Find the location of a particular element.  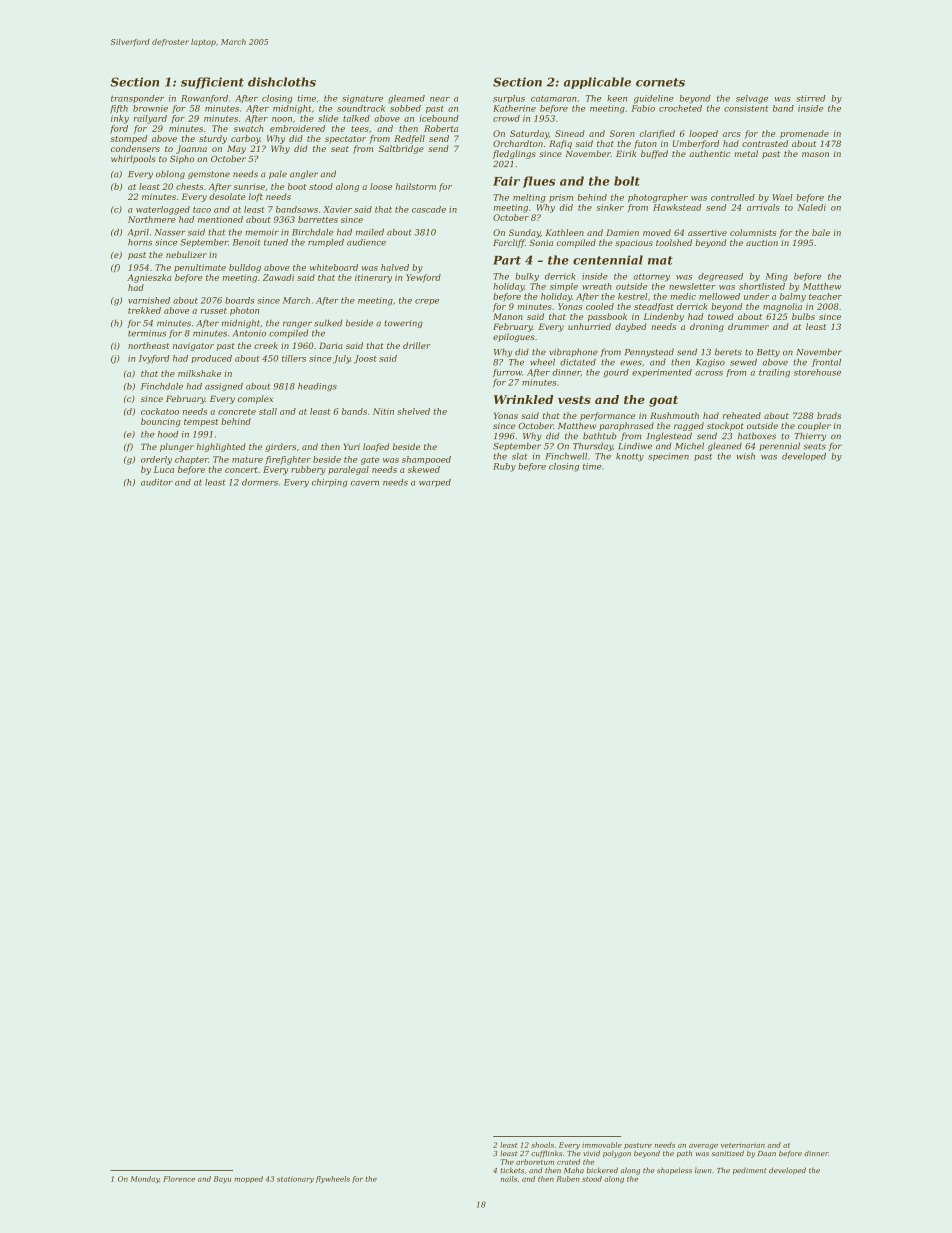

daybed is located at coordinates (630, 327).
